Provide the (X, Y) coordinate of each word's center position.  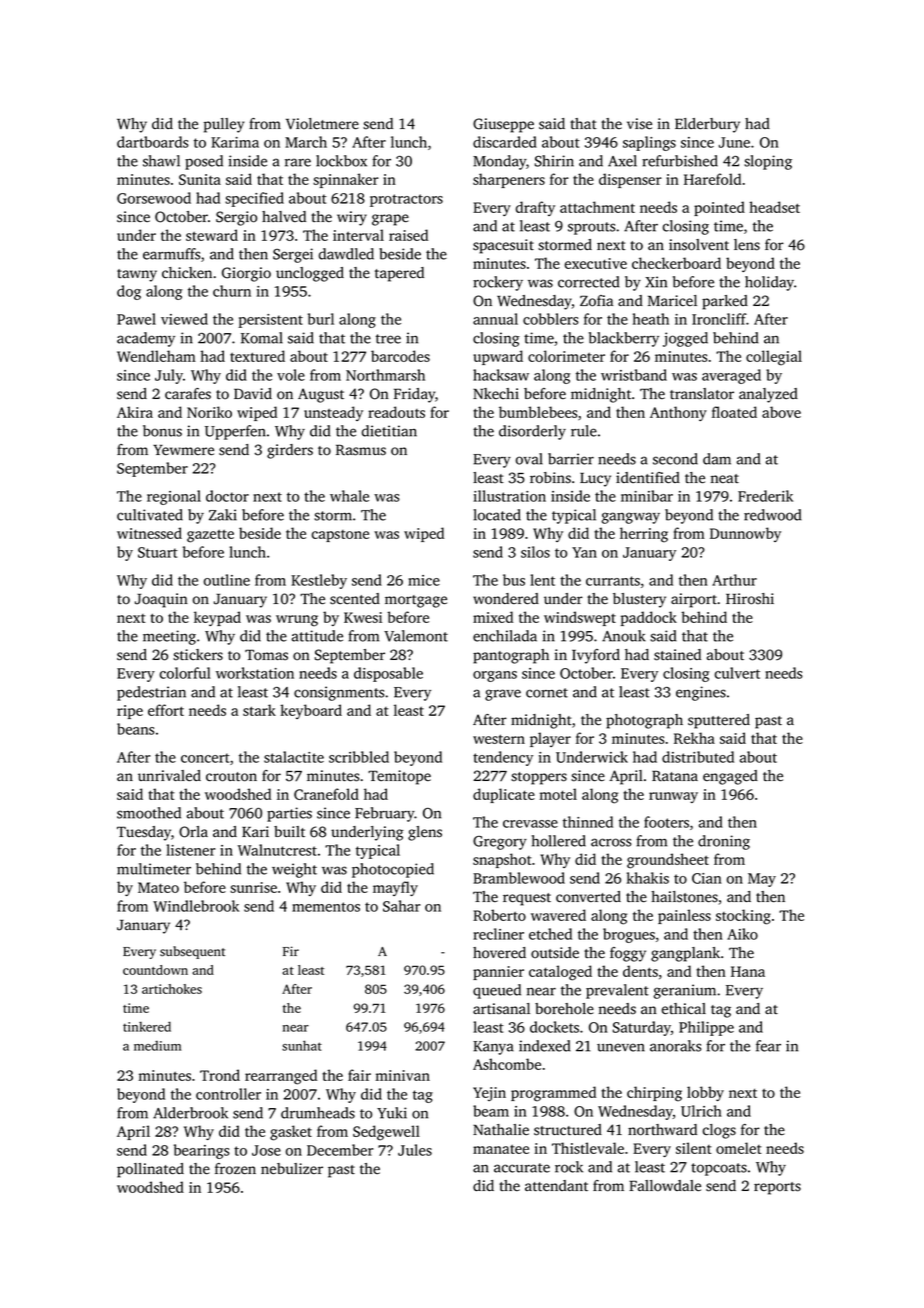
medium (157, 1046)
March (306, 142)
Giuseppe (503, 125)
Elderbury (707, 125)
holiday (769, 283)
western (499, 739)
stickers (198, 655)
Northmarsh (385, 375)
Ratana (675, 776)
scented (355, 599)
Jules (415, 1150)
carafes (188, 394)
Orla (193, 832)
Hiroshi (750, 599)
